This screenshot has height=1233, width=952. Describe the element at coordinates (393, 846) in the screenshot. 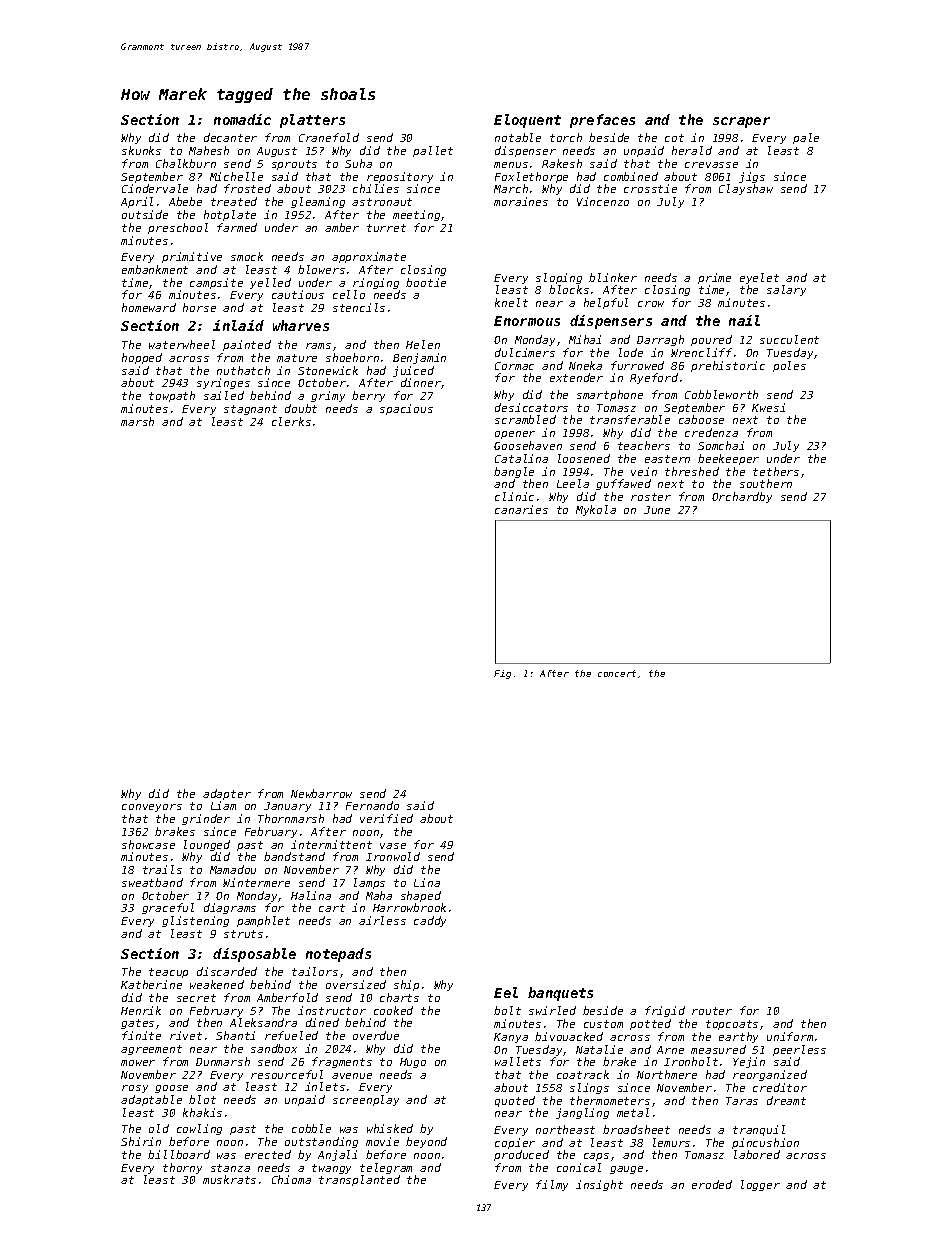

I see `vase` at that location.
